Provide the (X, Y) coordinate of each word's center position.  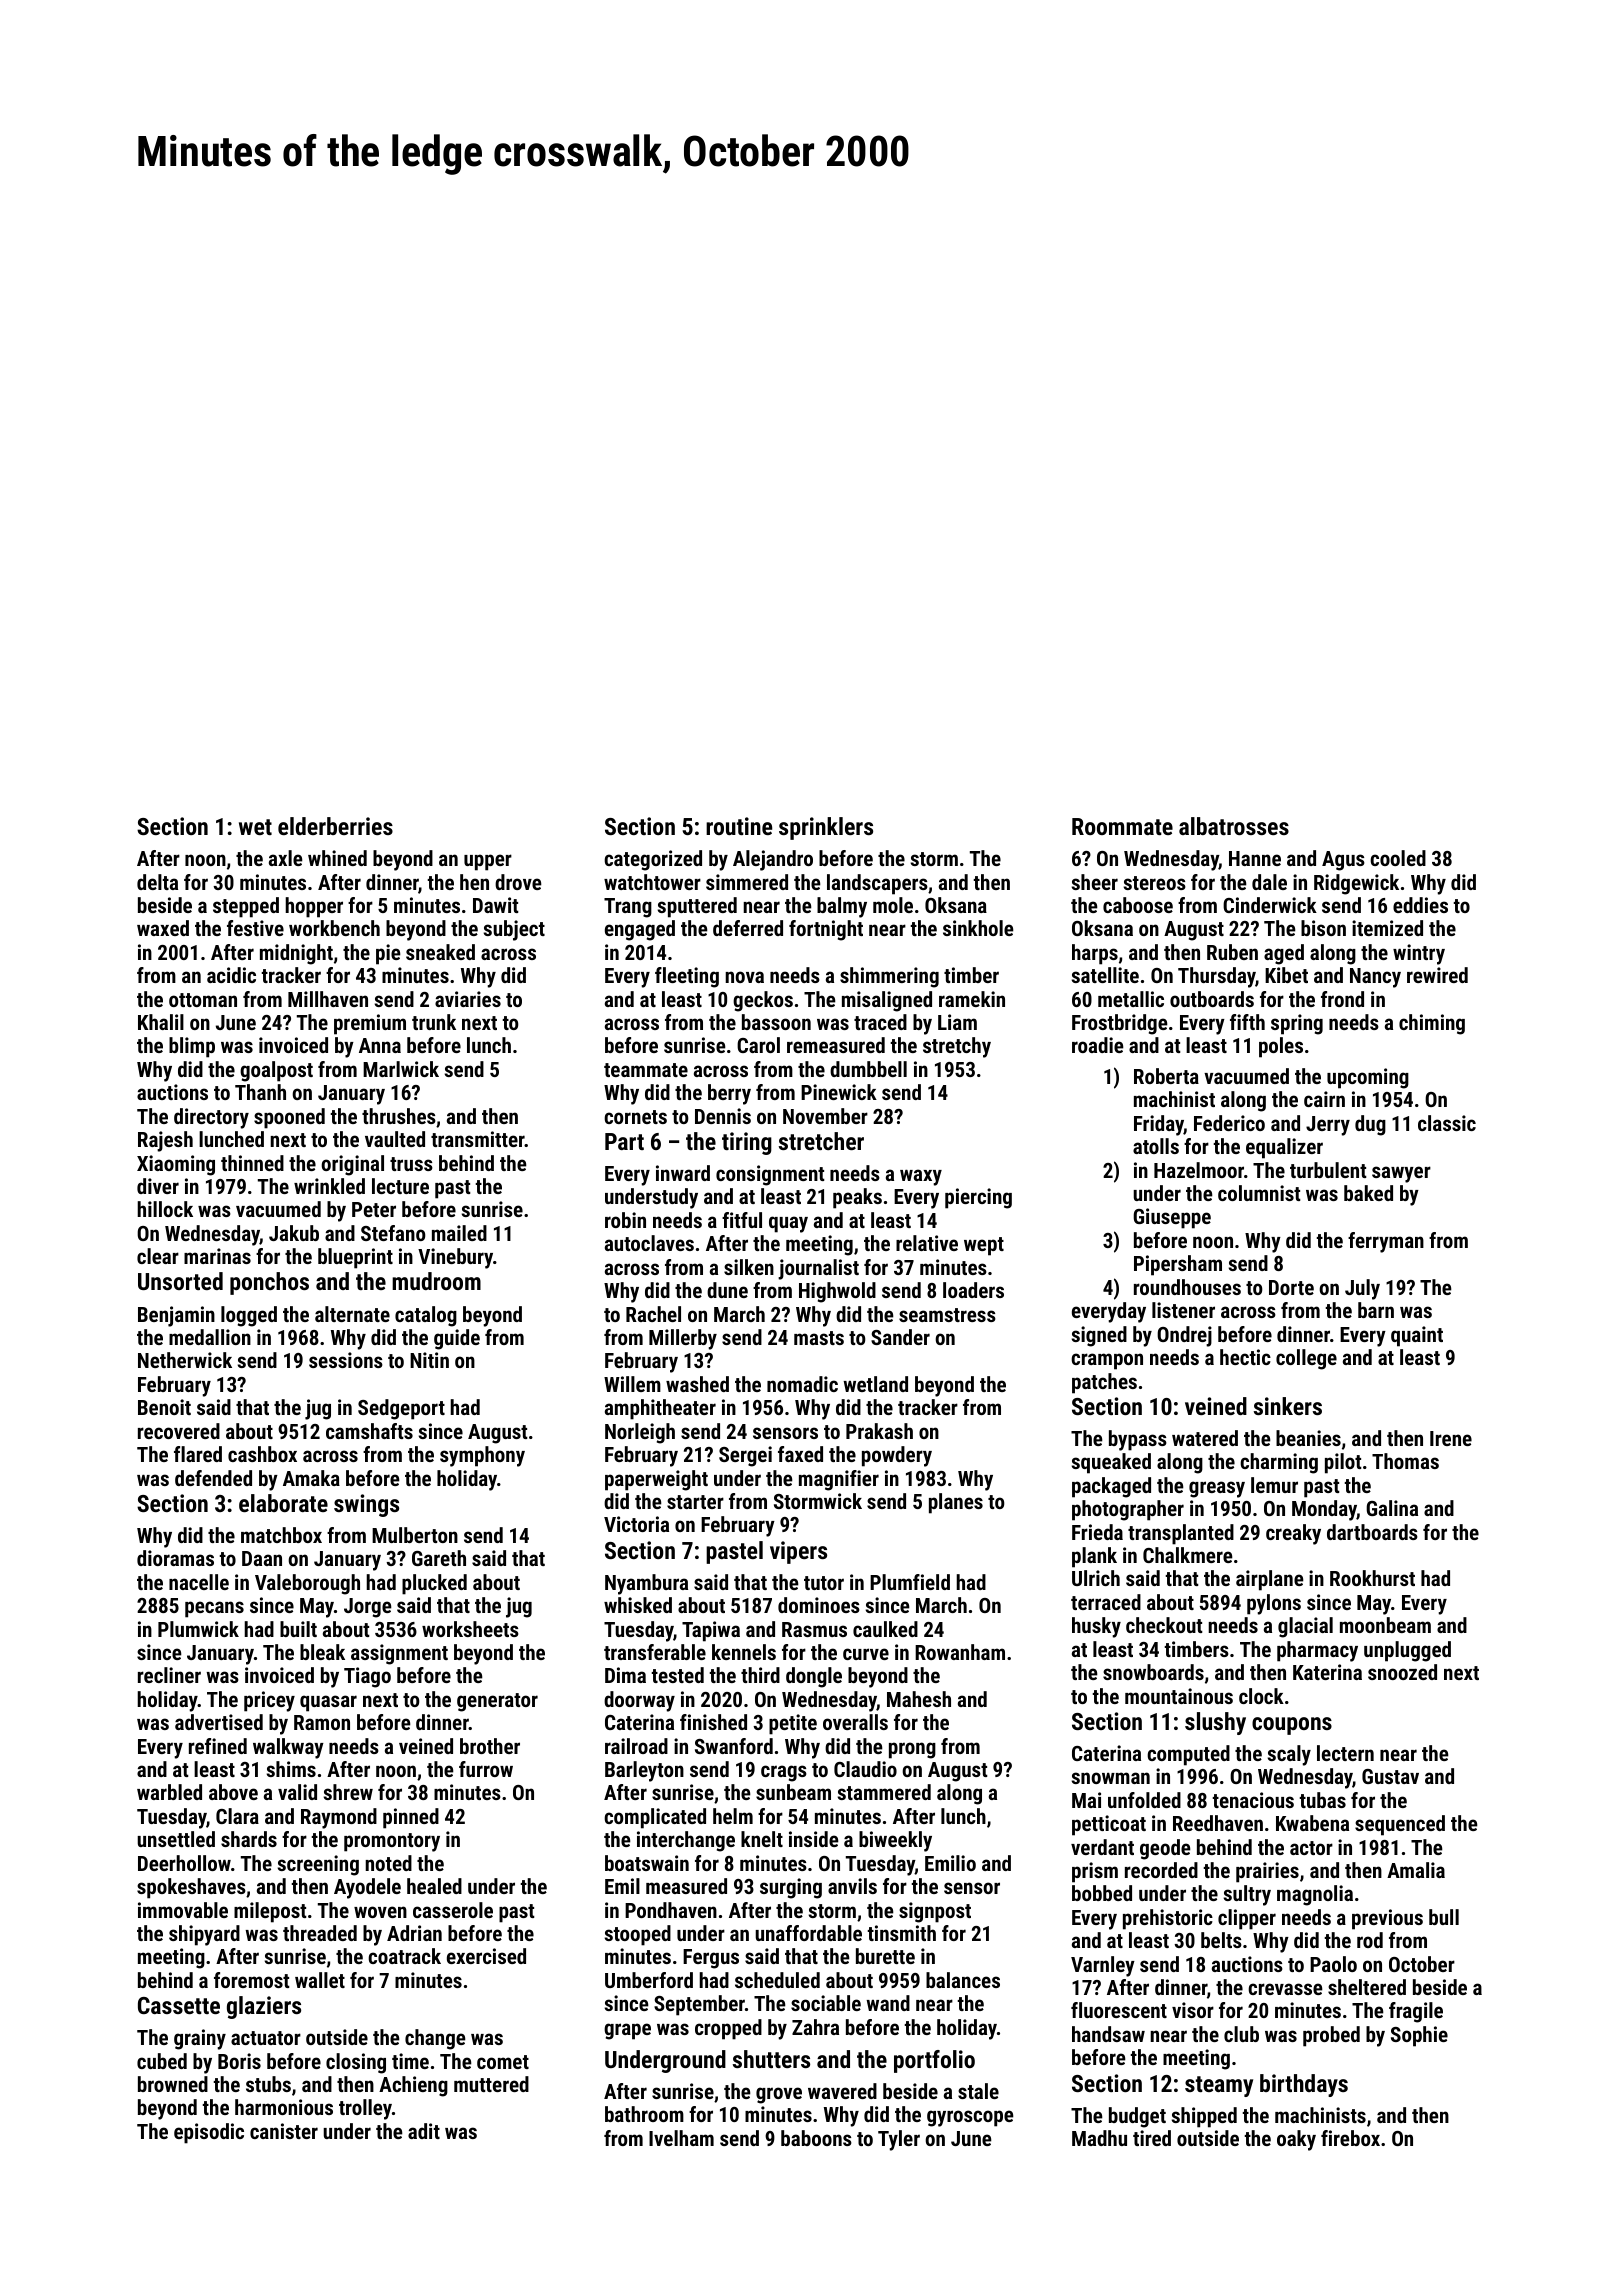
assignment (399, 1654)
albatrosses (1234, 826)
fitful (742, 1220)
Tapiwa (711, 1631)
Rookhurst (1372, 1578)
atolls (1156, 1146)
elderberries (335, 826)
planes (956, 1503)
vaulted (395, 1139)
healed (434, 1886)
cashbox (262, 1454)
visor (1193, 2010)
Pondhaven (671, 1910)
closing (356, 2063)
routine (739, 826)
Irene (1451, 1438)
